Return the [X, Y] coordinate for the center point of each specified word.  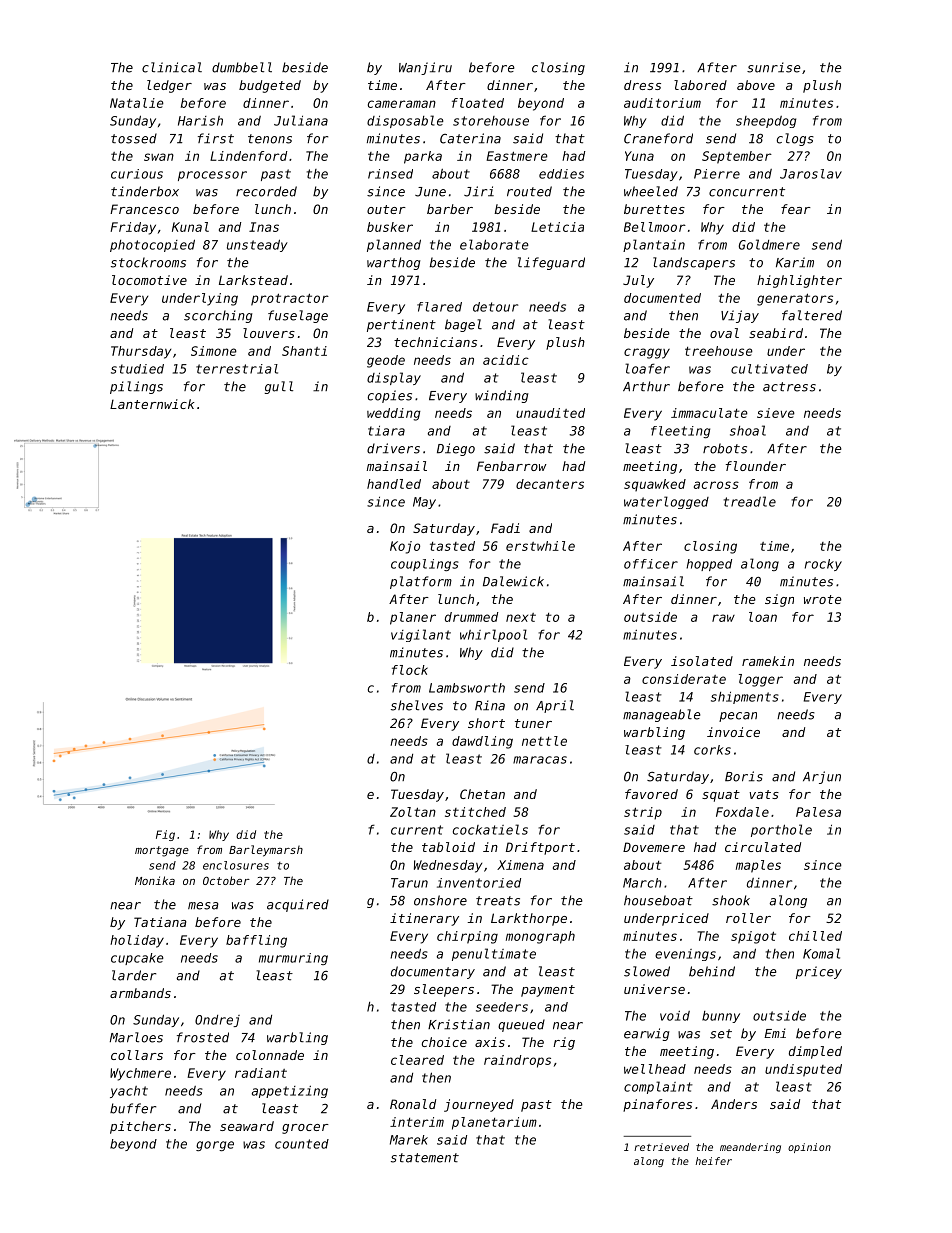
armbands [140, 993]
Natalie [137, 103]
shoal [748, 430]
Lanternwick [152, 404]
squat [721, 796]
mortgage [162, 851]
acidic [506, 360]
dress [642, 85]
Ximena [520, 865]
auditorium [662, 103]
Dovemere [654, 847]
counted [302, 1144]
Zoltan [413, 812]
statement [425, 1158]
